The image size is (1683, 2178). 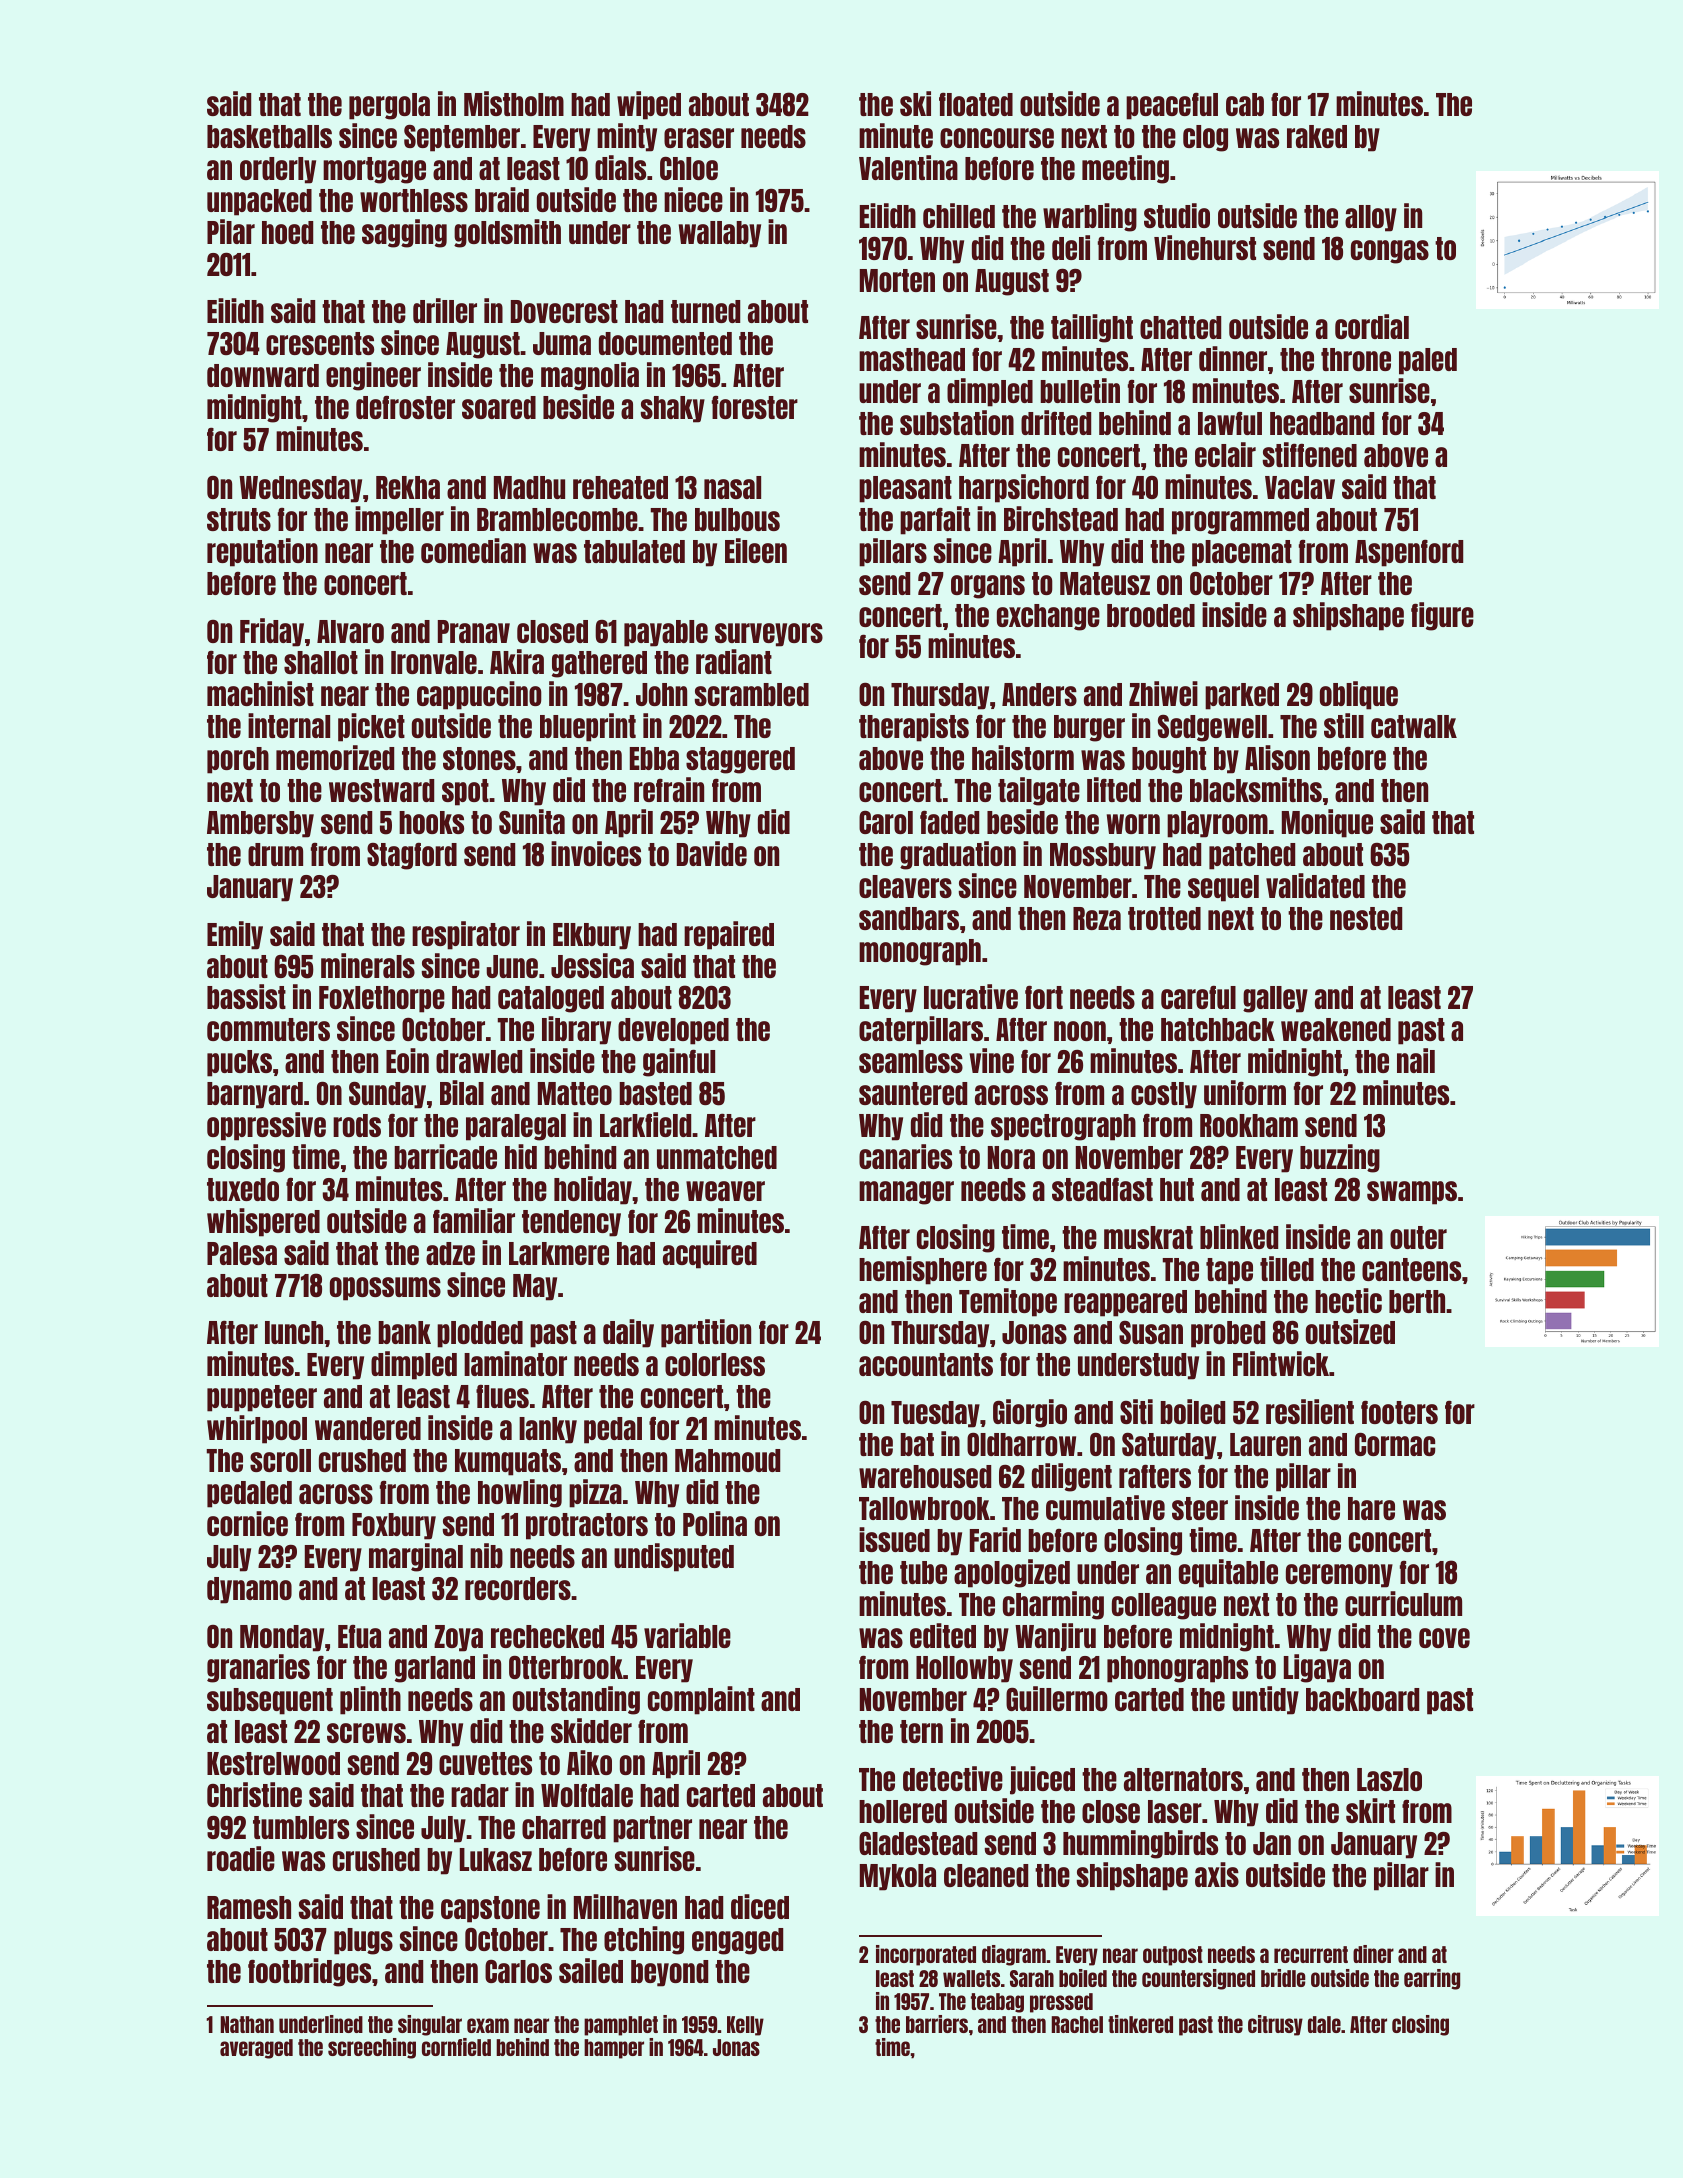 What do you see at coordinates (247, 2024) in the screenshot?
I see `Nathan` at bounding box center [247, 2024].
